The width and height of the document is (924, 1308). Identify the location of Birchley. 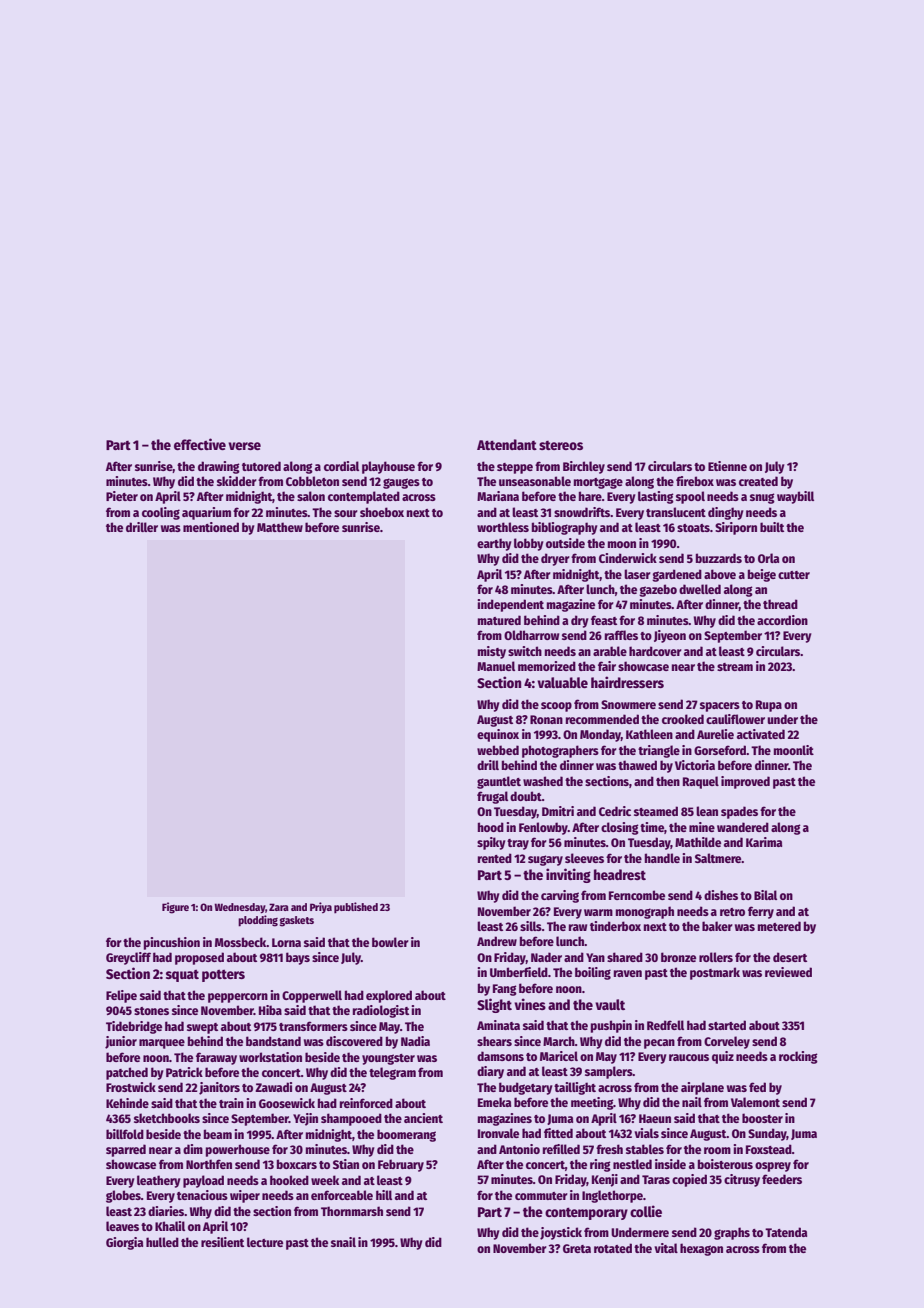
(584, 467).
